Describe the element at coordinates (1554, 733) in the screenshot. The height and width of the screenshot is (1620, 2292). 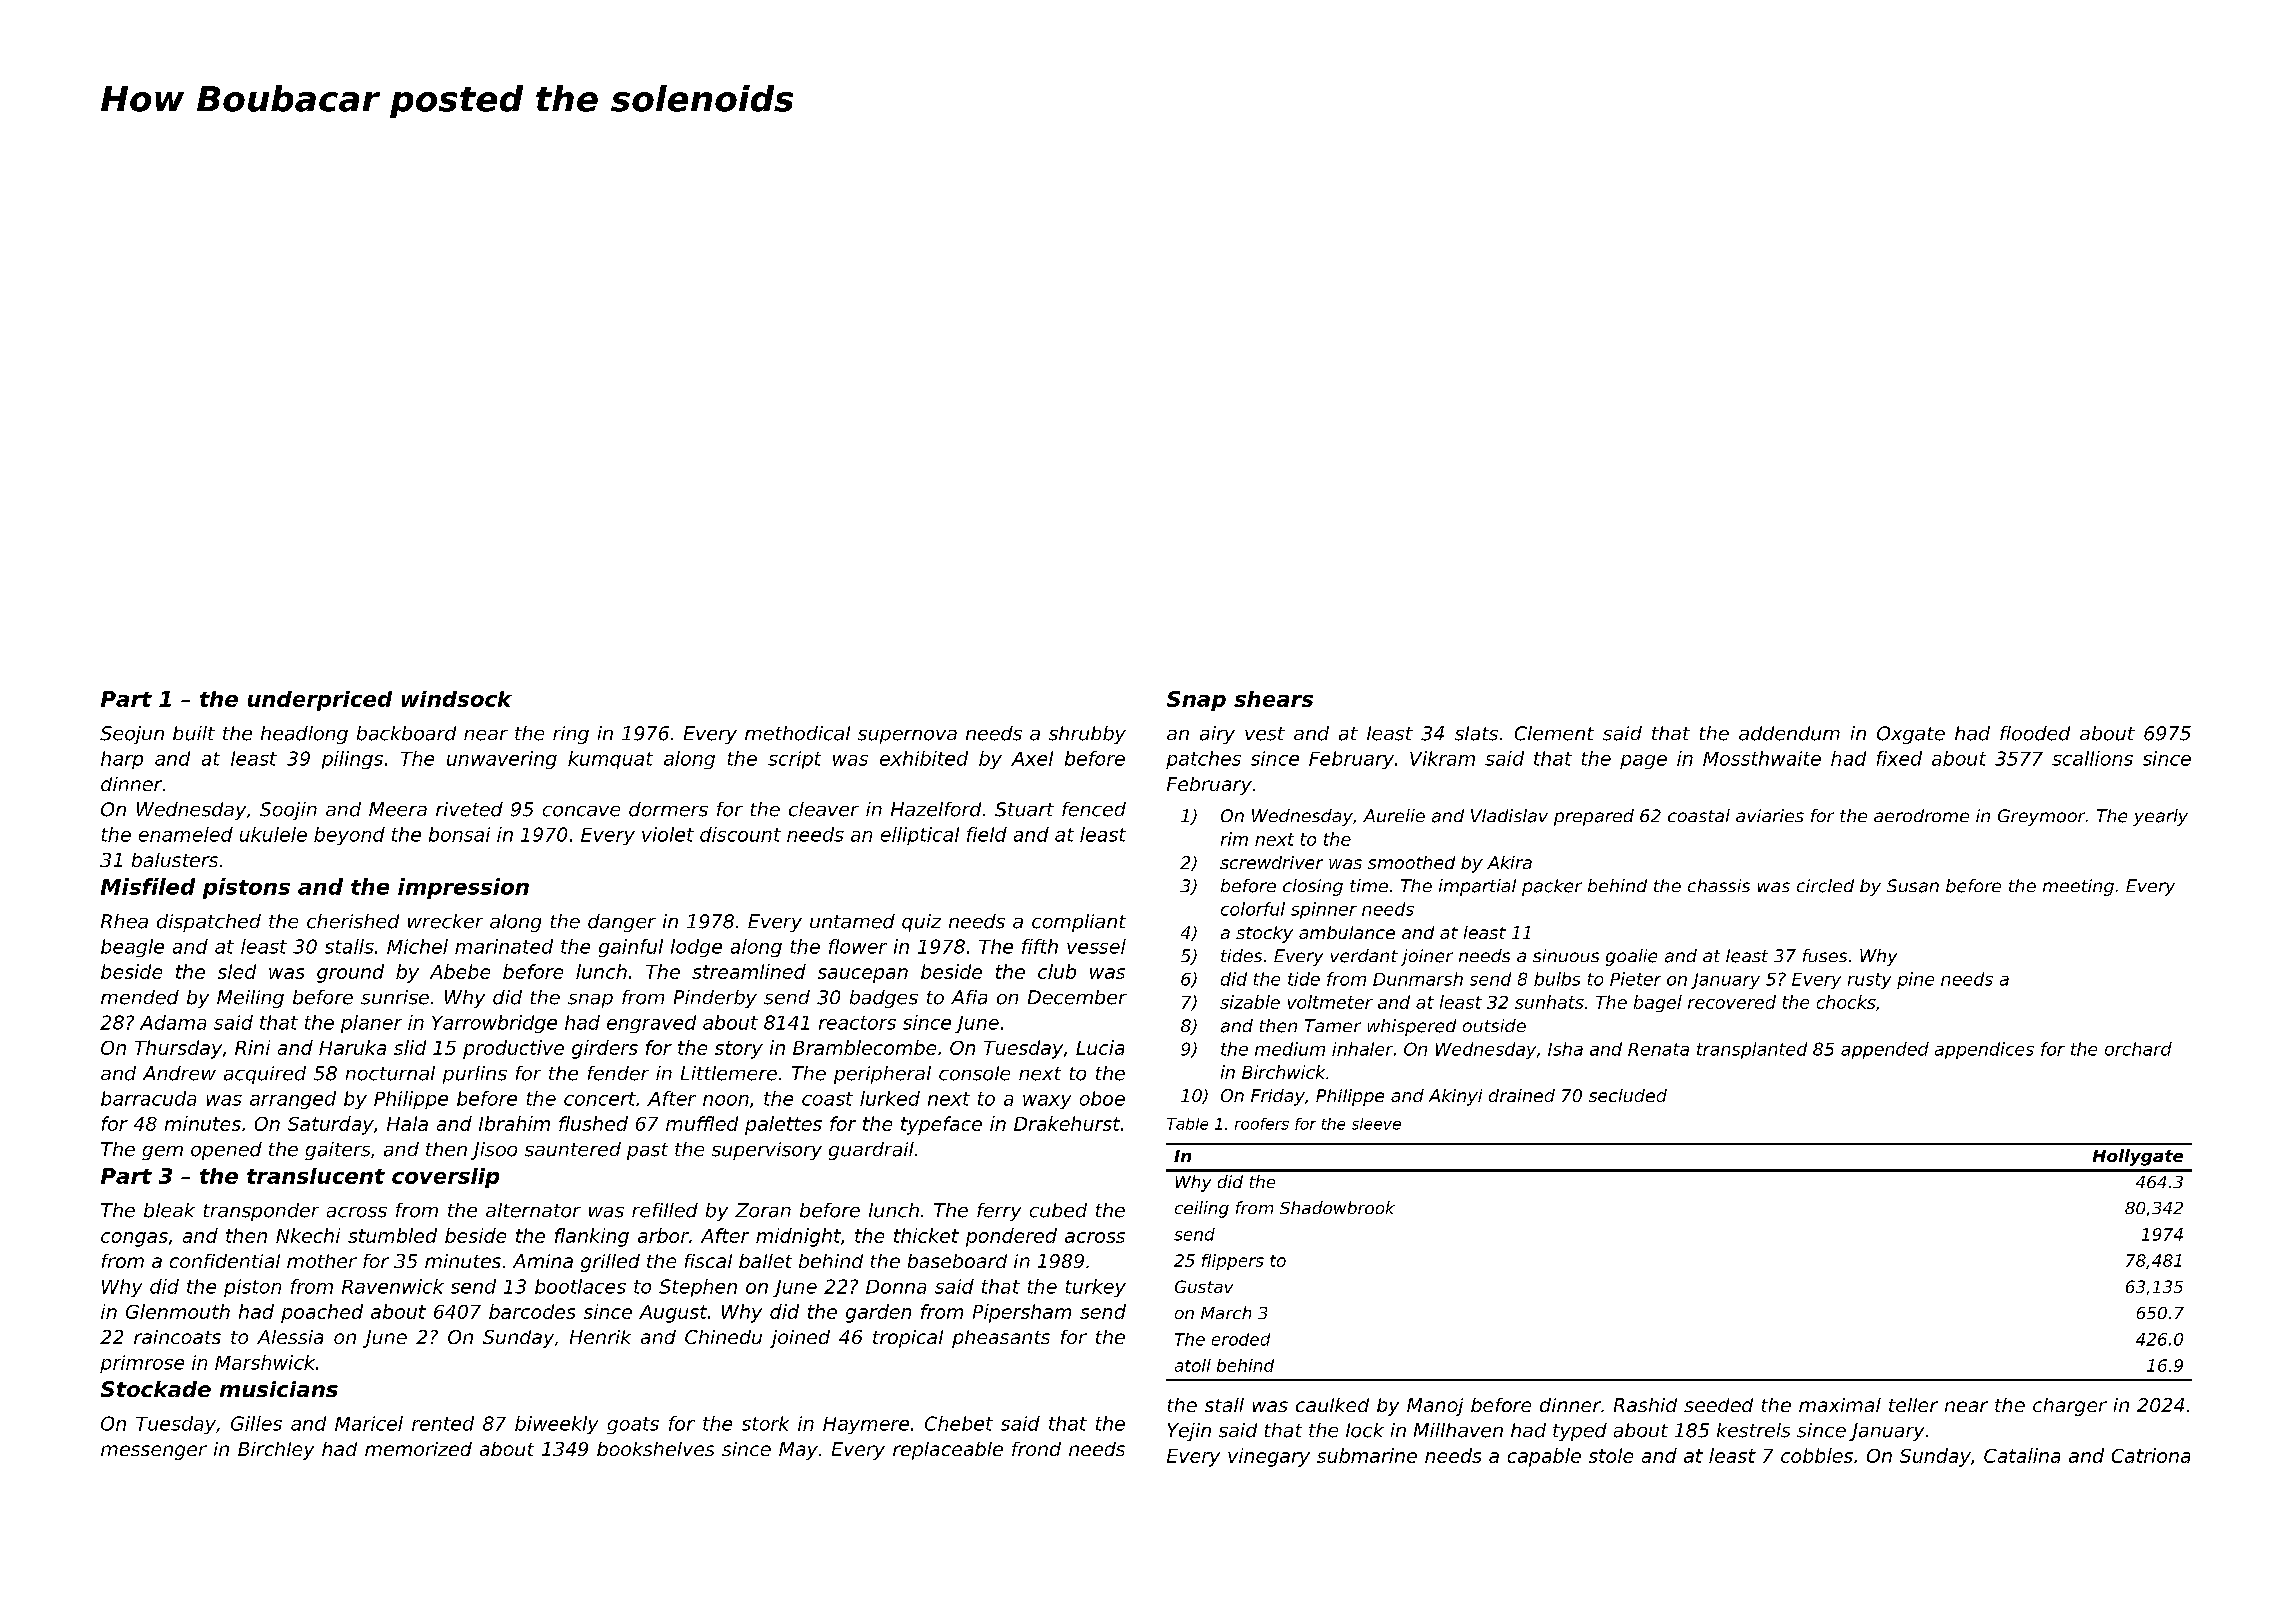
I see `Clement` at that location.
